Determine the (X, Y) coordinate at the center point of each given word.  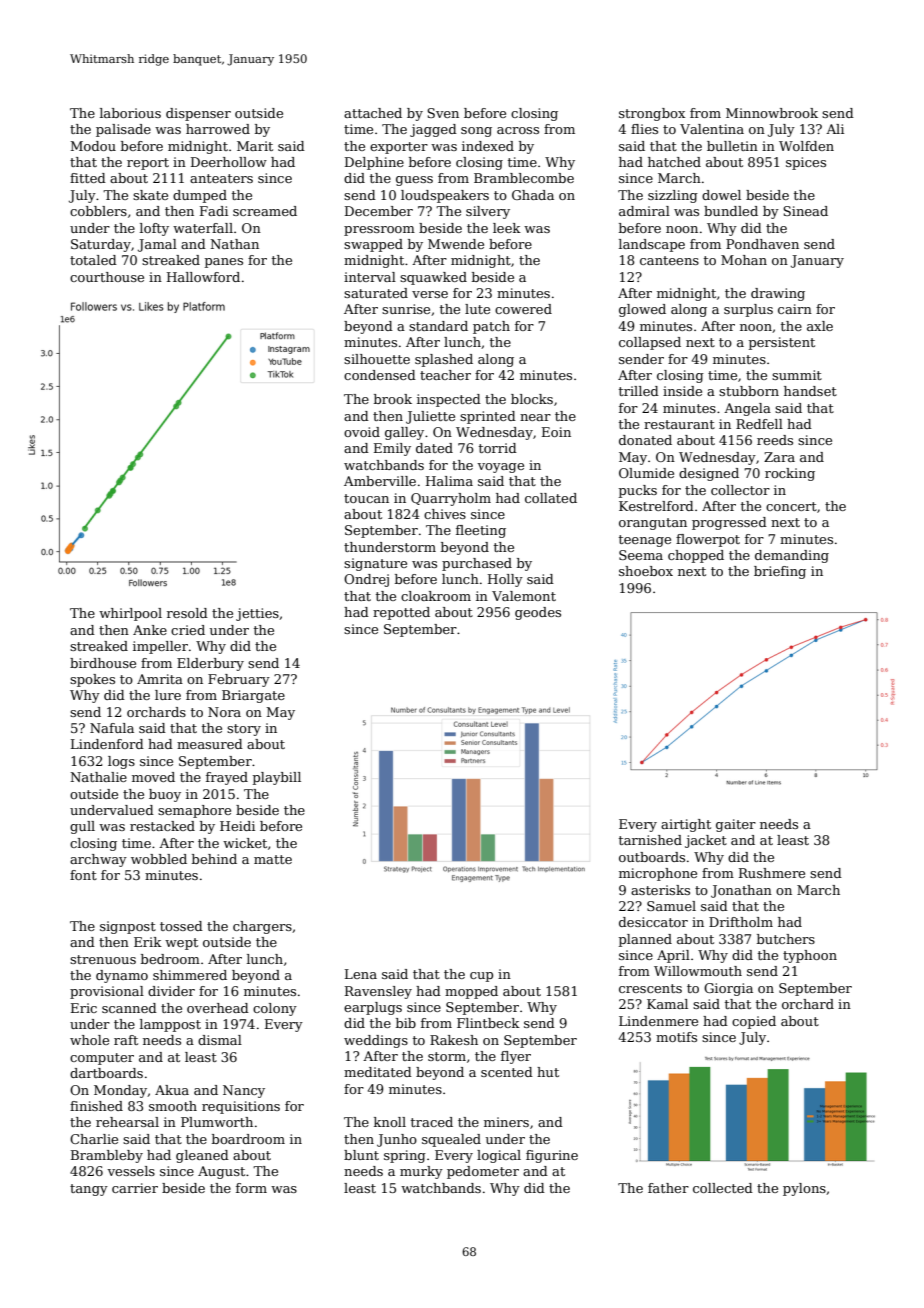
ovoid (362, 432)
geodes (538, 613)
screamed (265, 211)
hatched (674, 162)
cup (481, 977)
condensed (380, 375)
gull (82, 827)
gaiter (736, 825)
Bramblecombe (524, 178)
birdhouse (103, 663)
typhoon (810, 956)
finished (96, 1106)
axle (820, 326)
